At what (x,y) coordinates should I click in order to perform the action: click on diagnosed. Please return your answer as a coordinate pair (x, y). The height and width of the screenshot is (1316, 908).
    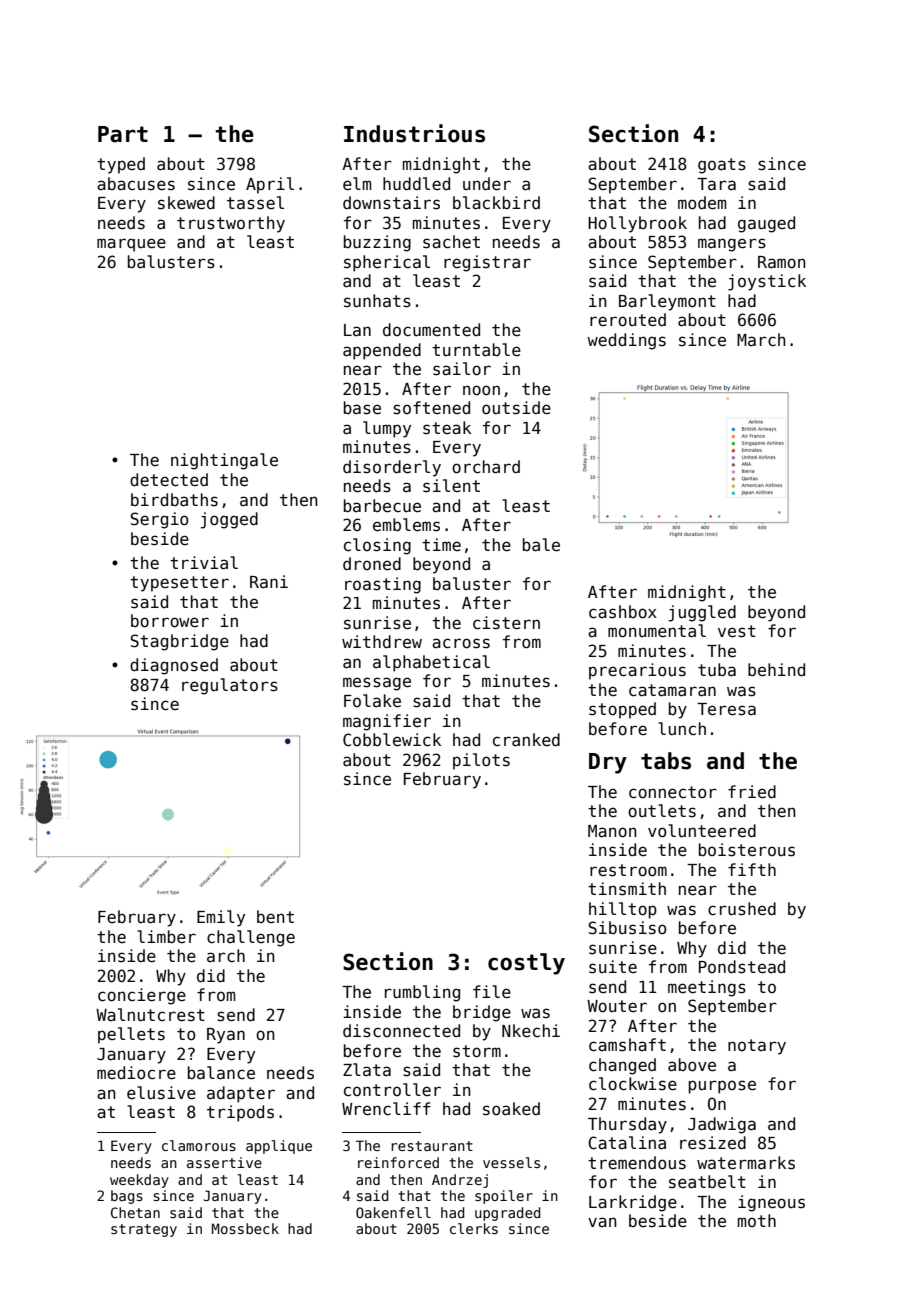
    Looking at the image, I should click on (174, 666).
